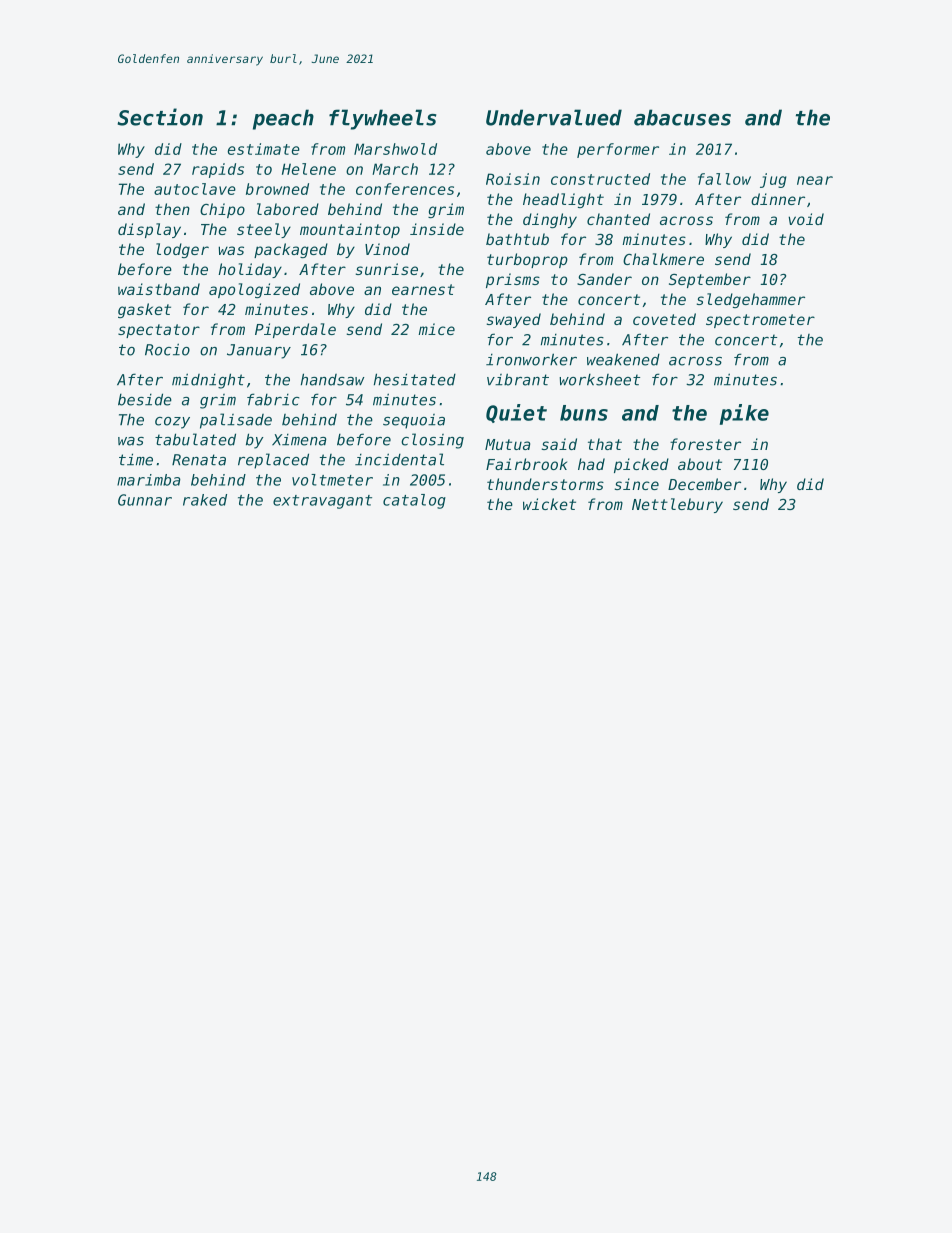  What do you see at coordinates (664, 319) in the page?
I see `coveted` at bounding box center [664, 319].
